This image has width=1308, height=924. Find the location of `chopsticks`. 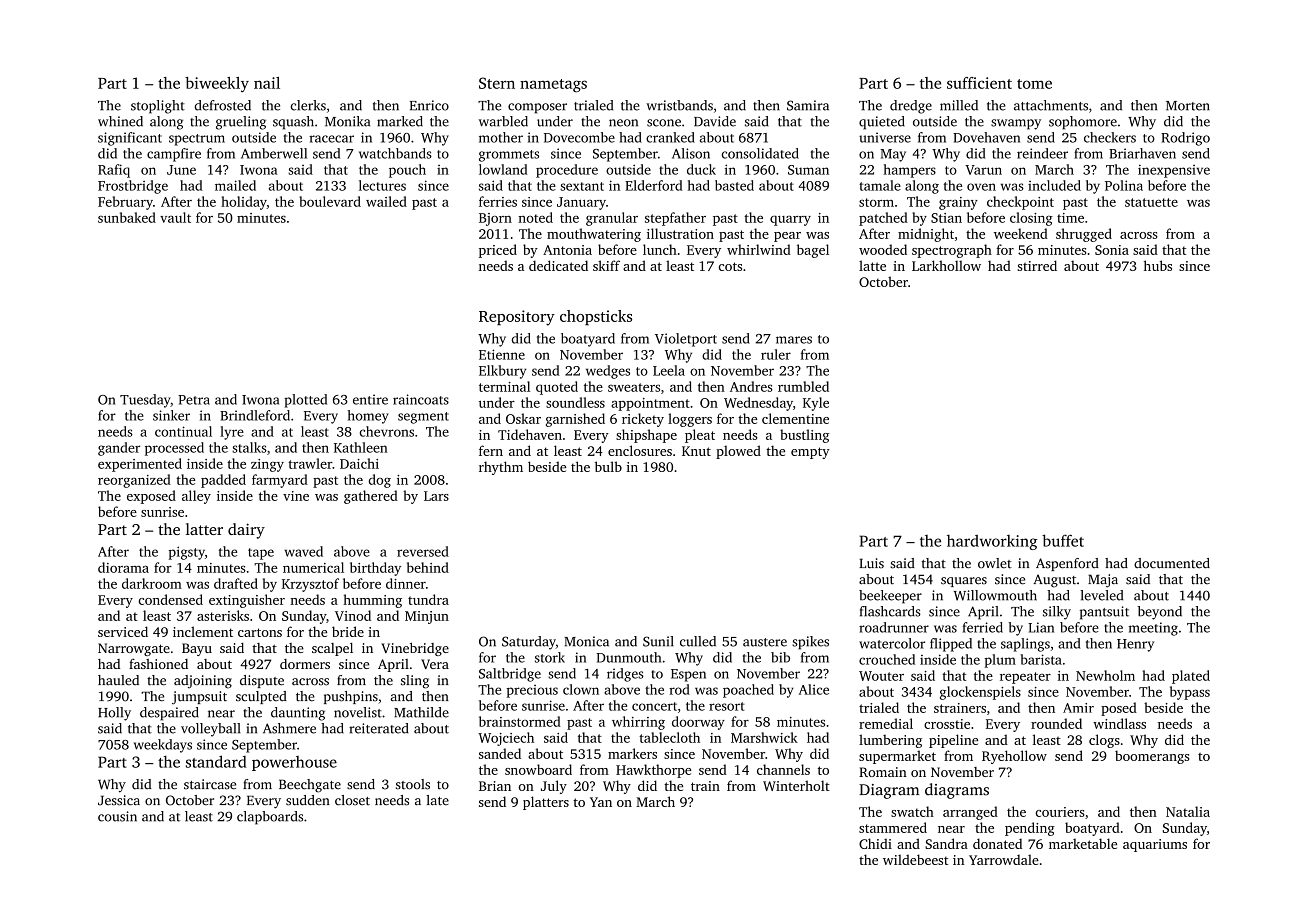

chopsticks is located at coordinates (596, 318).
